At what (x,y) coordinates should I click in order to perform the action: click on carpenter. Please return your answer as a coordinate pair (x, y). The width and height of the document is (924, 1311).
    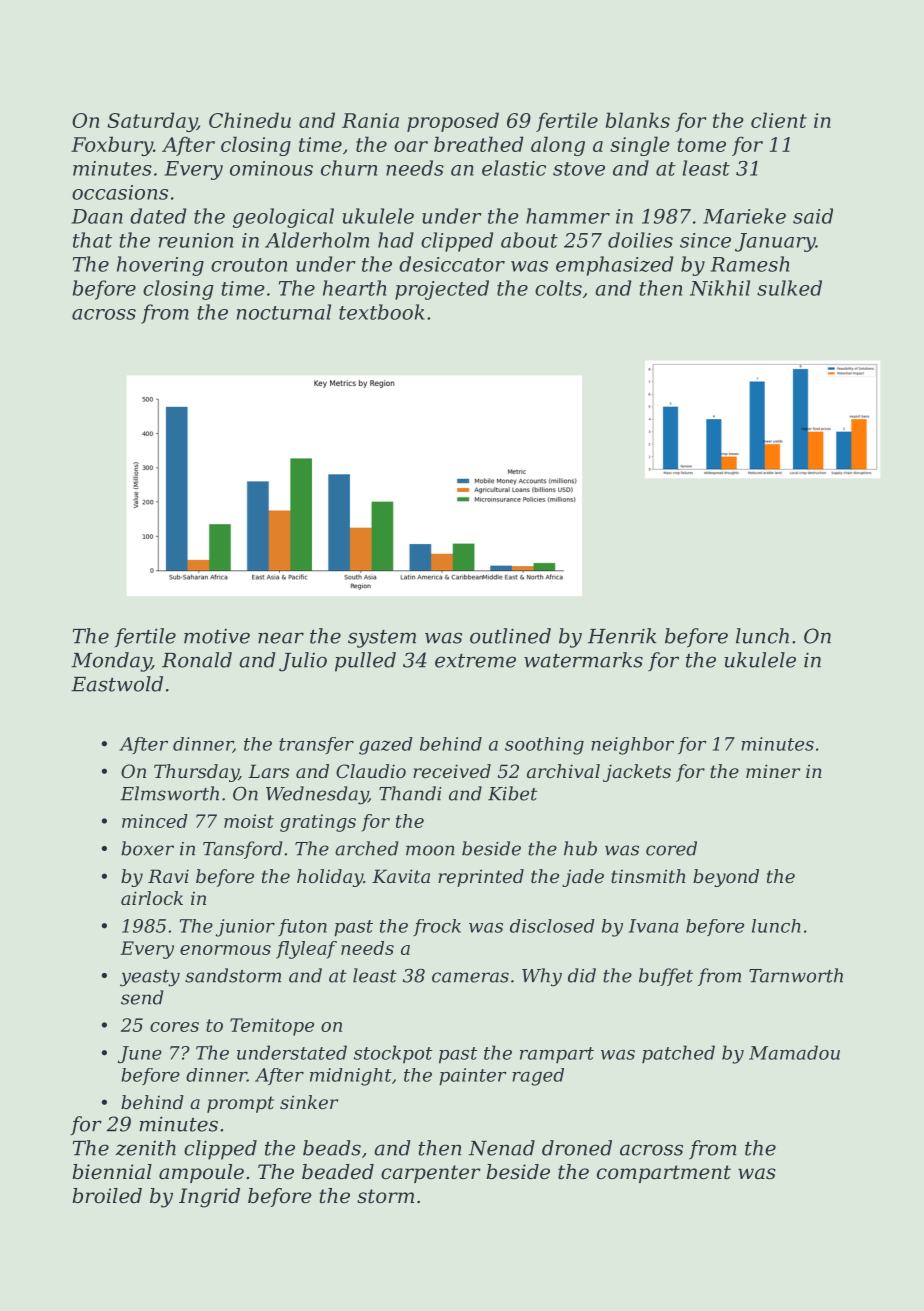
    Looking at the image, I should click on (431, 1174).
